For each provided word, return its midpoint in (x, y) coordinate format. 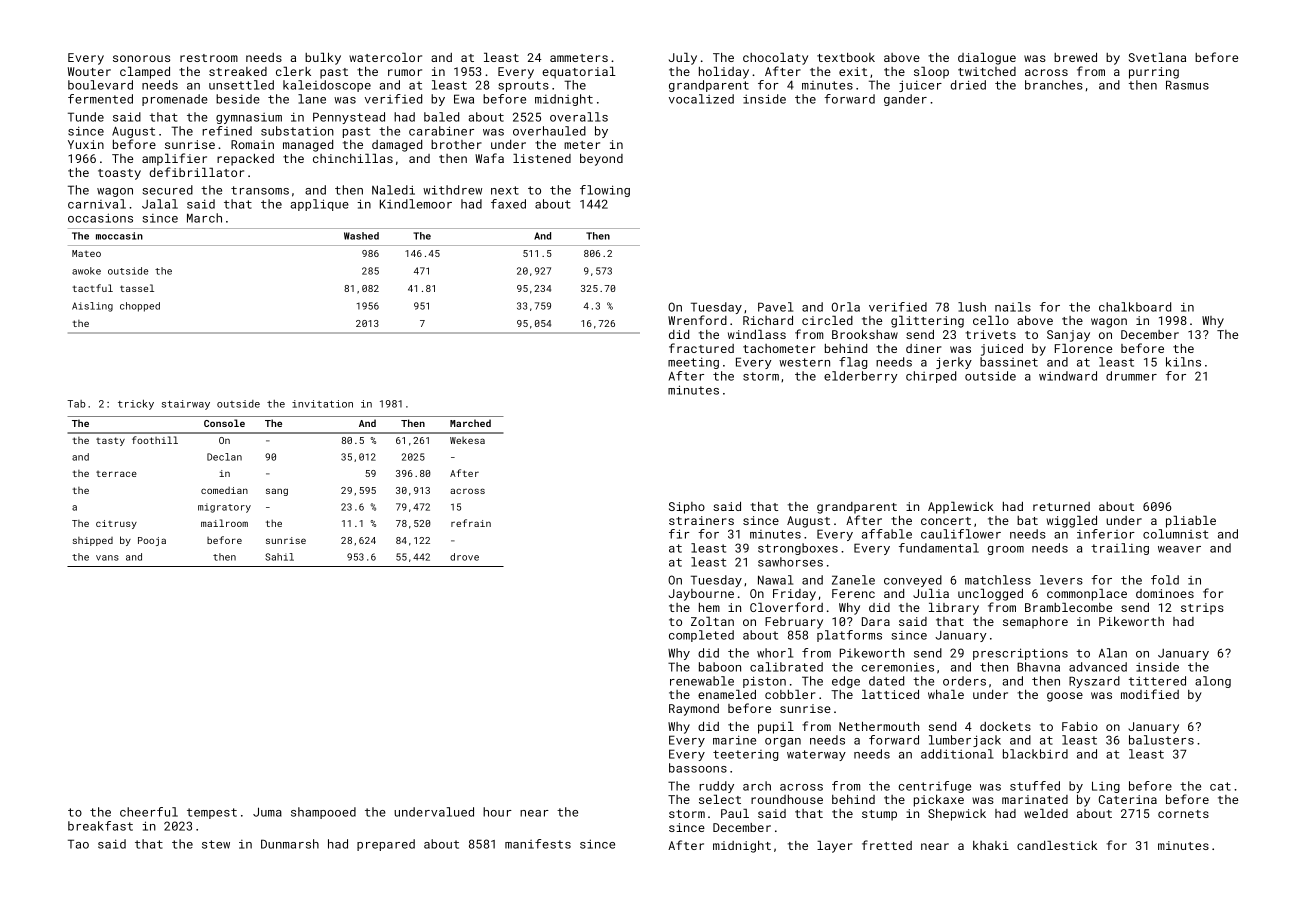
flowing (605, 191)
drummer (1131, 376)
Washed (361, 236)
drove (464, 557)
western (804, 362)
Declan (224, 457)
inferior (1106, 534)
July (683, 58)
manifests (538, 844)
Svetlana (1157, 57)
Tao (78, 844)
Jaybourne (701, 595)
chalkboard (1135, 307)
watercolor (385, 57)
